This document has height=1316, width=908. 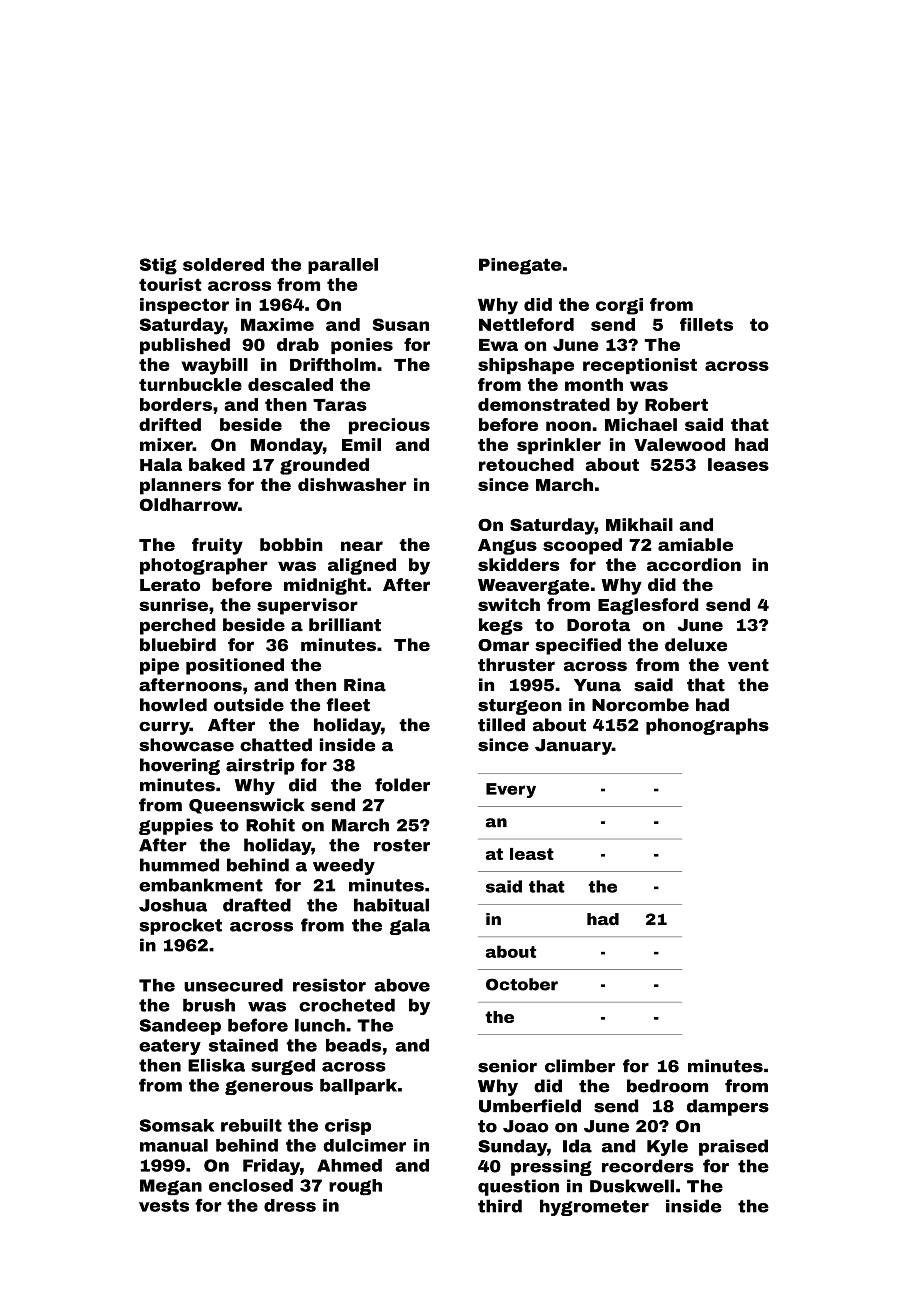 What do you see at coordinates (344, 866) in the document?
I see `weedy` at bounding box center [344, 866].
